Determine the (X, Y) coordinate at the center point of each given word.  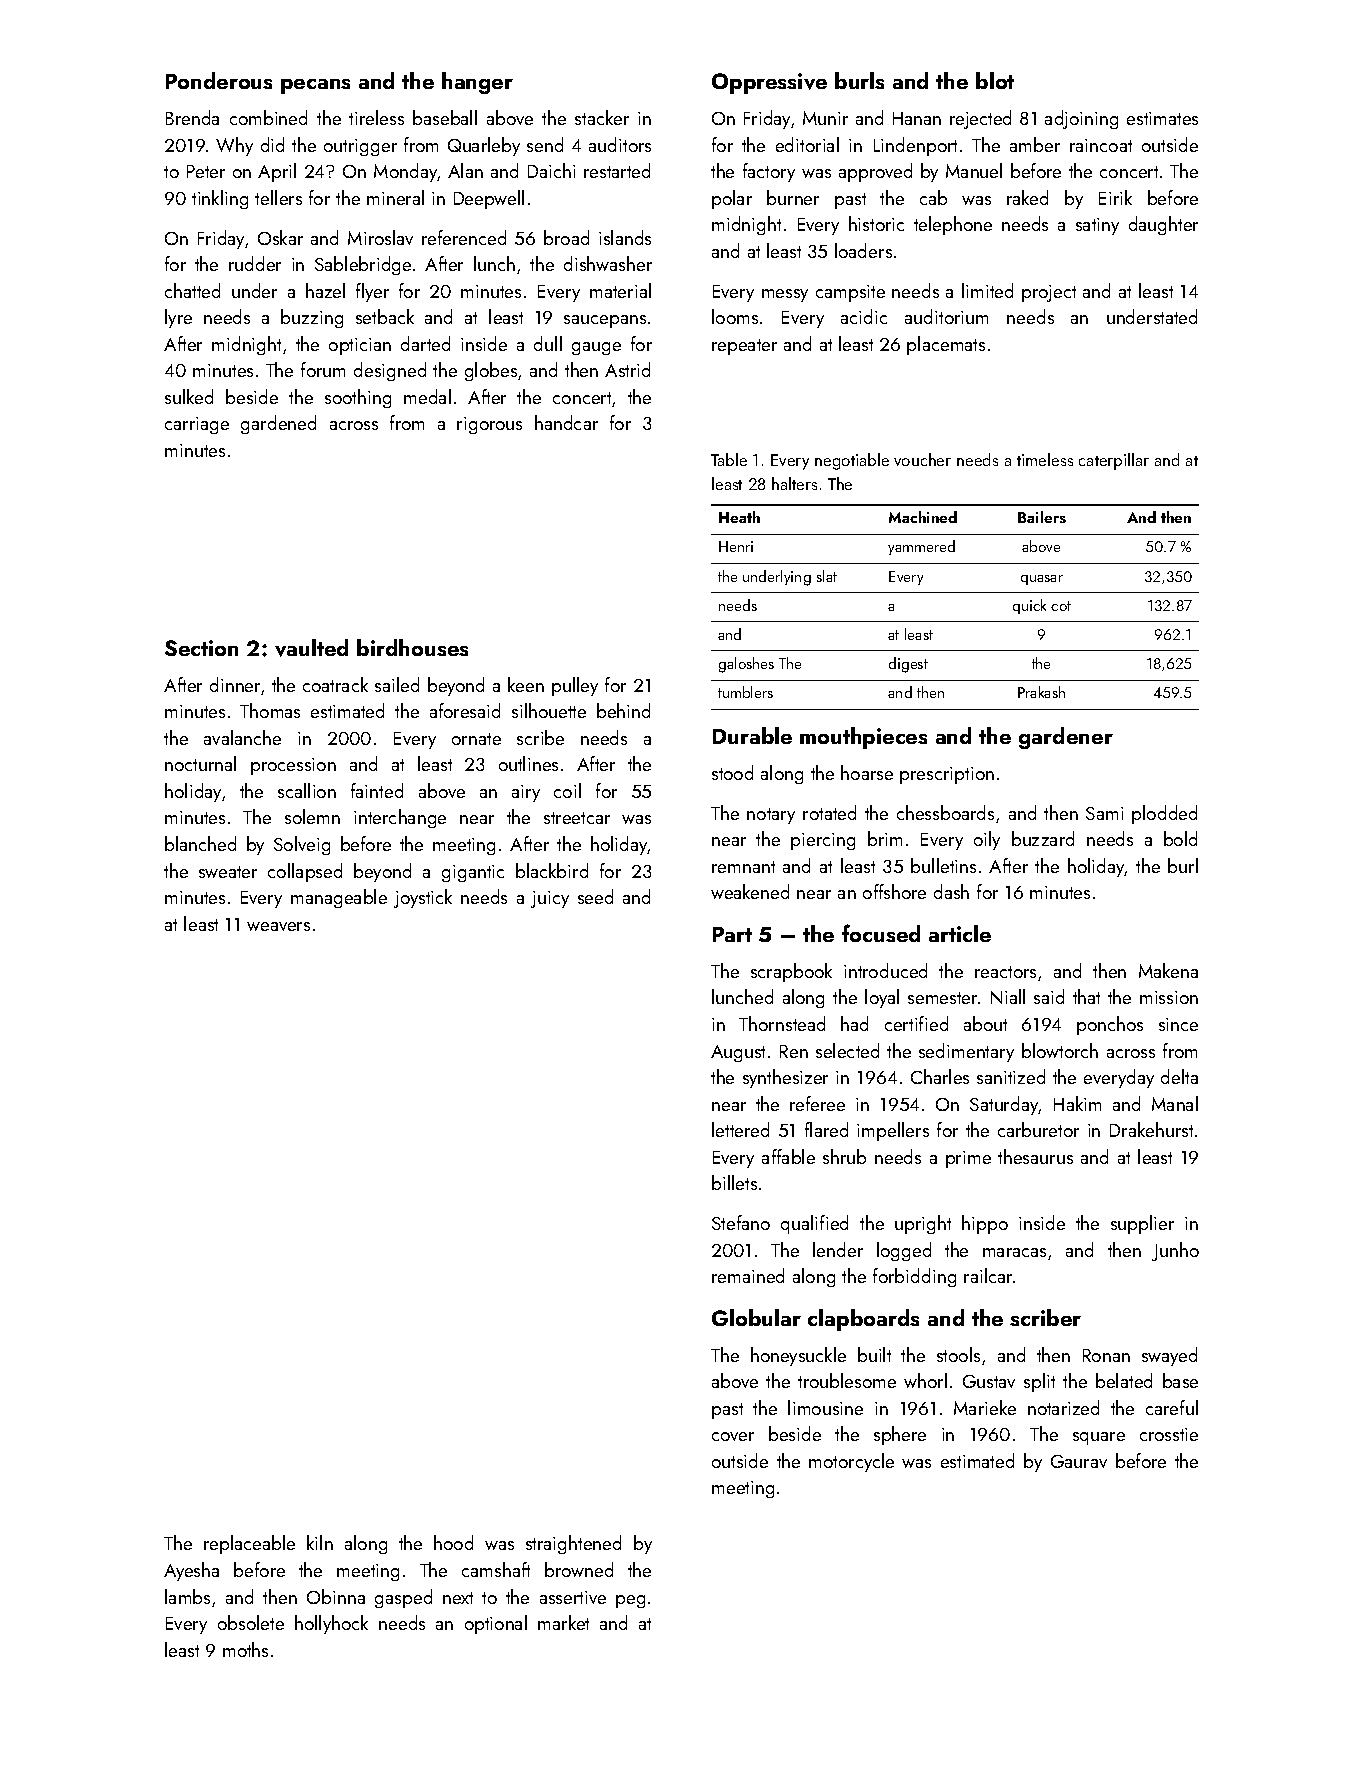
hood (453, 1542)
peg (630, 1601)
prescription (947, 775)
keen (526, 684)
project (1049, 293)
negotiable (852, 461)
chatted (192, 290)
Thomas (270, 710)
